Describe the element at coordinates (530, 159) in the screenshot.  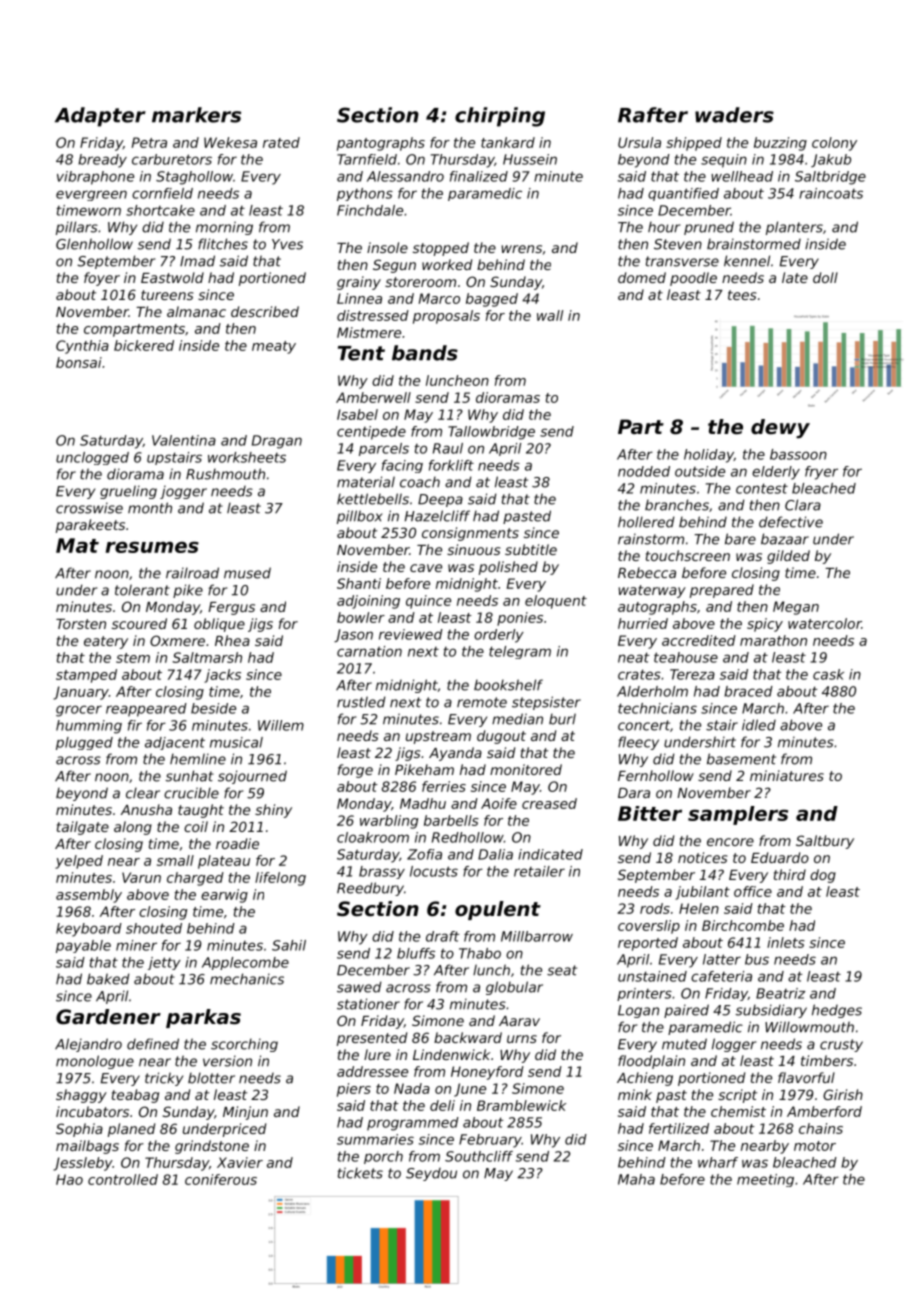
I see `Hussein` at that location.
